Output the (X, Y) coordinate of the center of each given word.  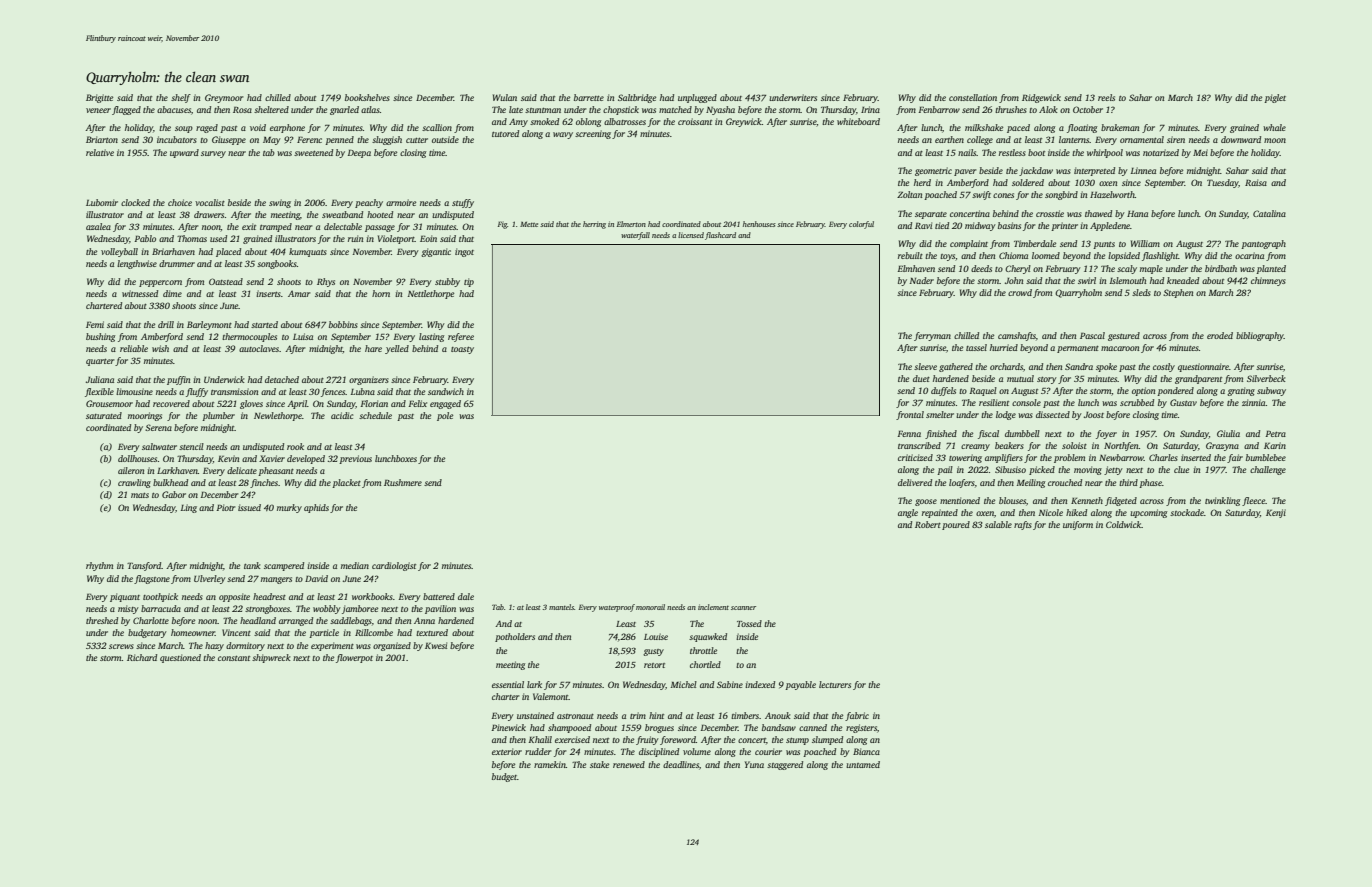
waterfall (635, 236)
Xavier (272, 458)
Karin (1275, 445)
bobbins (343, 324)
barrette (589, 97)
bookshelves (367, 97)
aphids (316, 508)
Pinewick (508, 727)
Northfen (1121, 446)
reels (1106, 97)
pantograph (1263, 244)
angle (908, 513)
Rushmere (403, 482)
